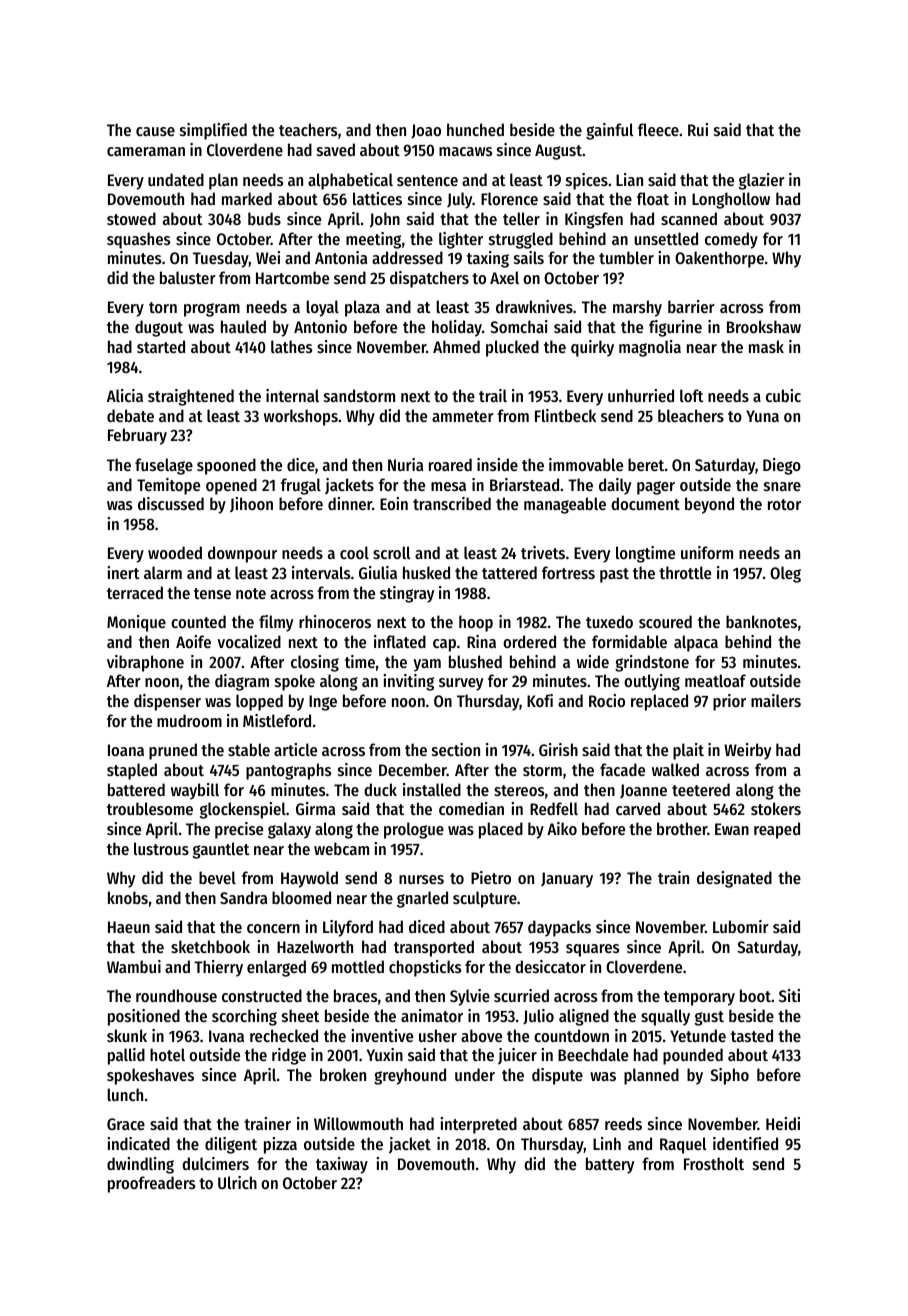 Image resolution: width=908 pixels, height=1316 pixels. What do you see at coordinates (242, 682) in the screenshot?
I see `diagram` at bounding box center [242, 682].
